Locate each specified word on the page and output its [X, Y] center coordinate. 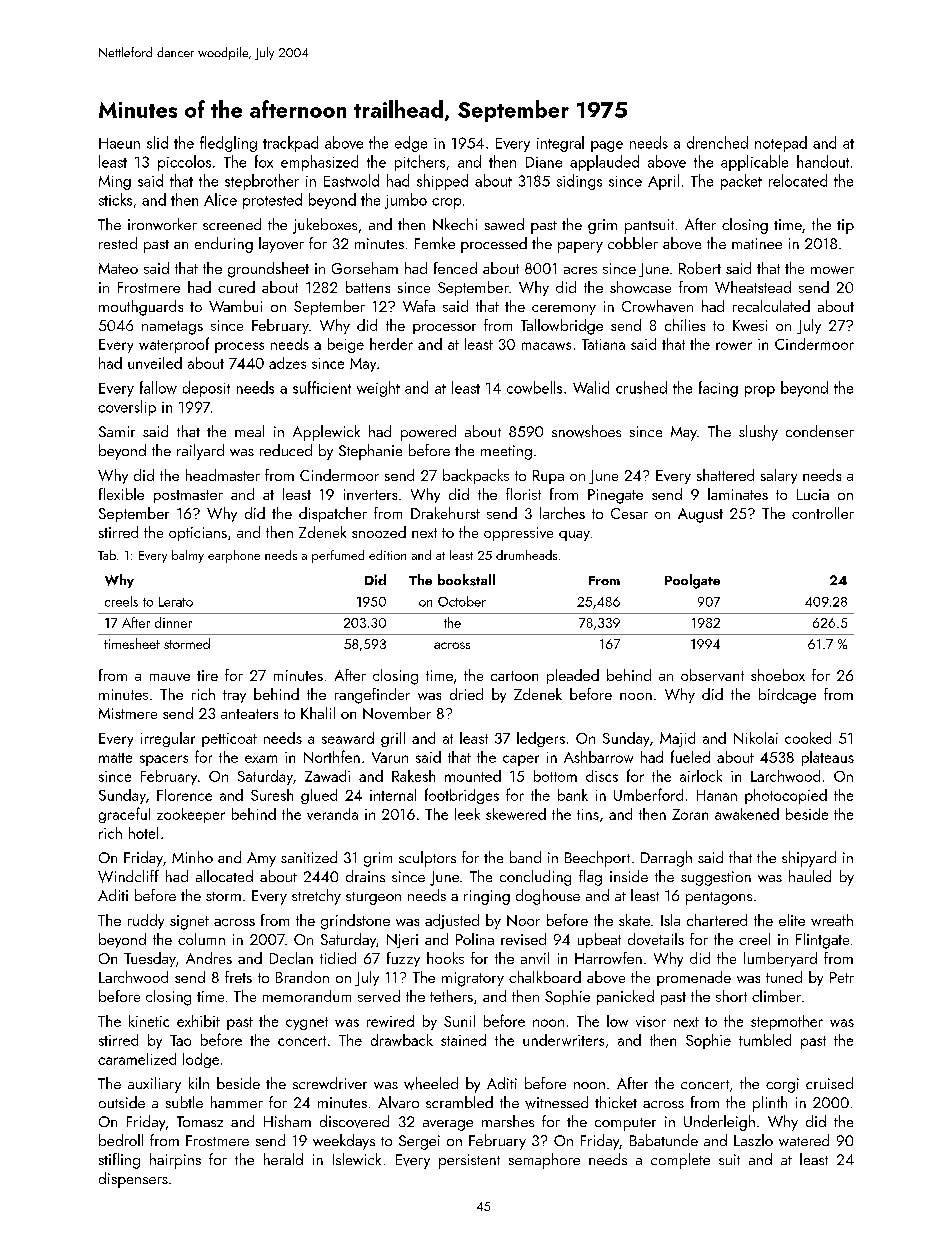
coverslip [127, 408]
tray [234, 696]
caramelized [137, 1059]
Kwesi [750, 325]
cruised [829, 1083]
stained [463, 1040]
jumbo [406, 201]
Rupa [548, 477]
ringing [487, 897]
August [700, 515]
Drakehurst [445, 513]
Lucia [813, 494]
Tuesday [150, 959]
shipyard [809, 859]
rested [118, 243]
